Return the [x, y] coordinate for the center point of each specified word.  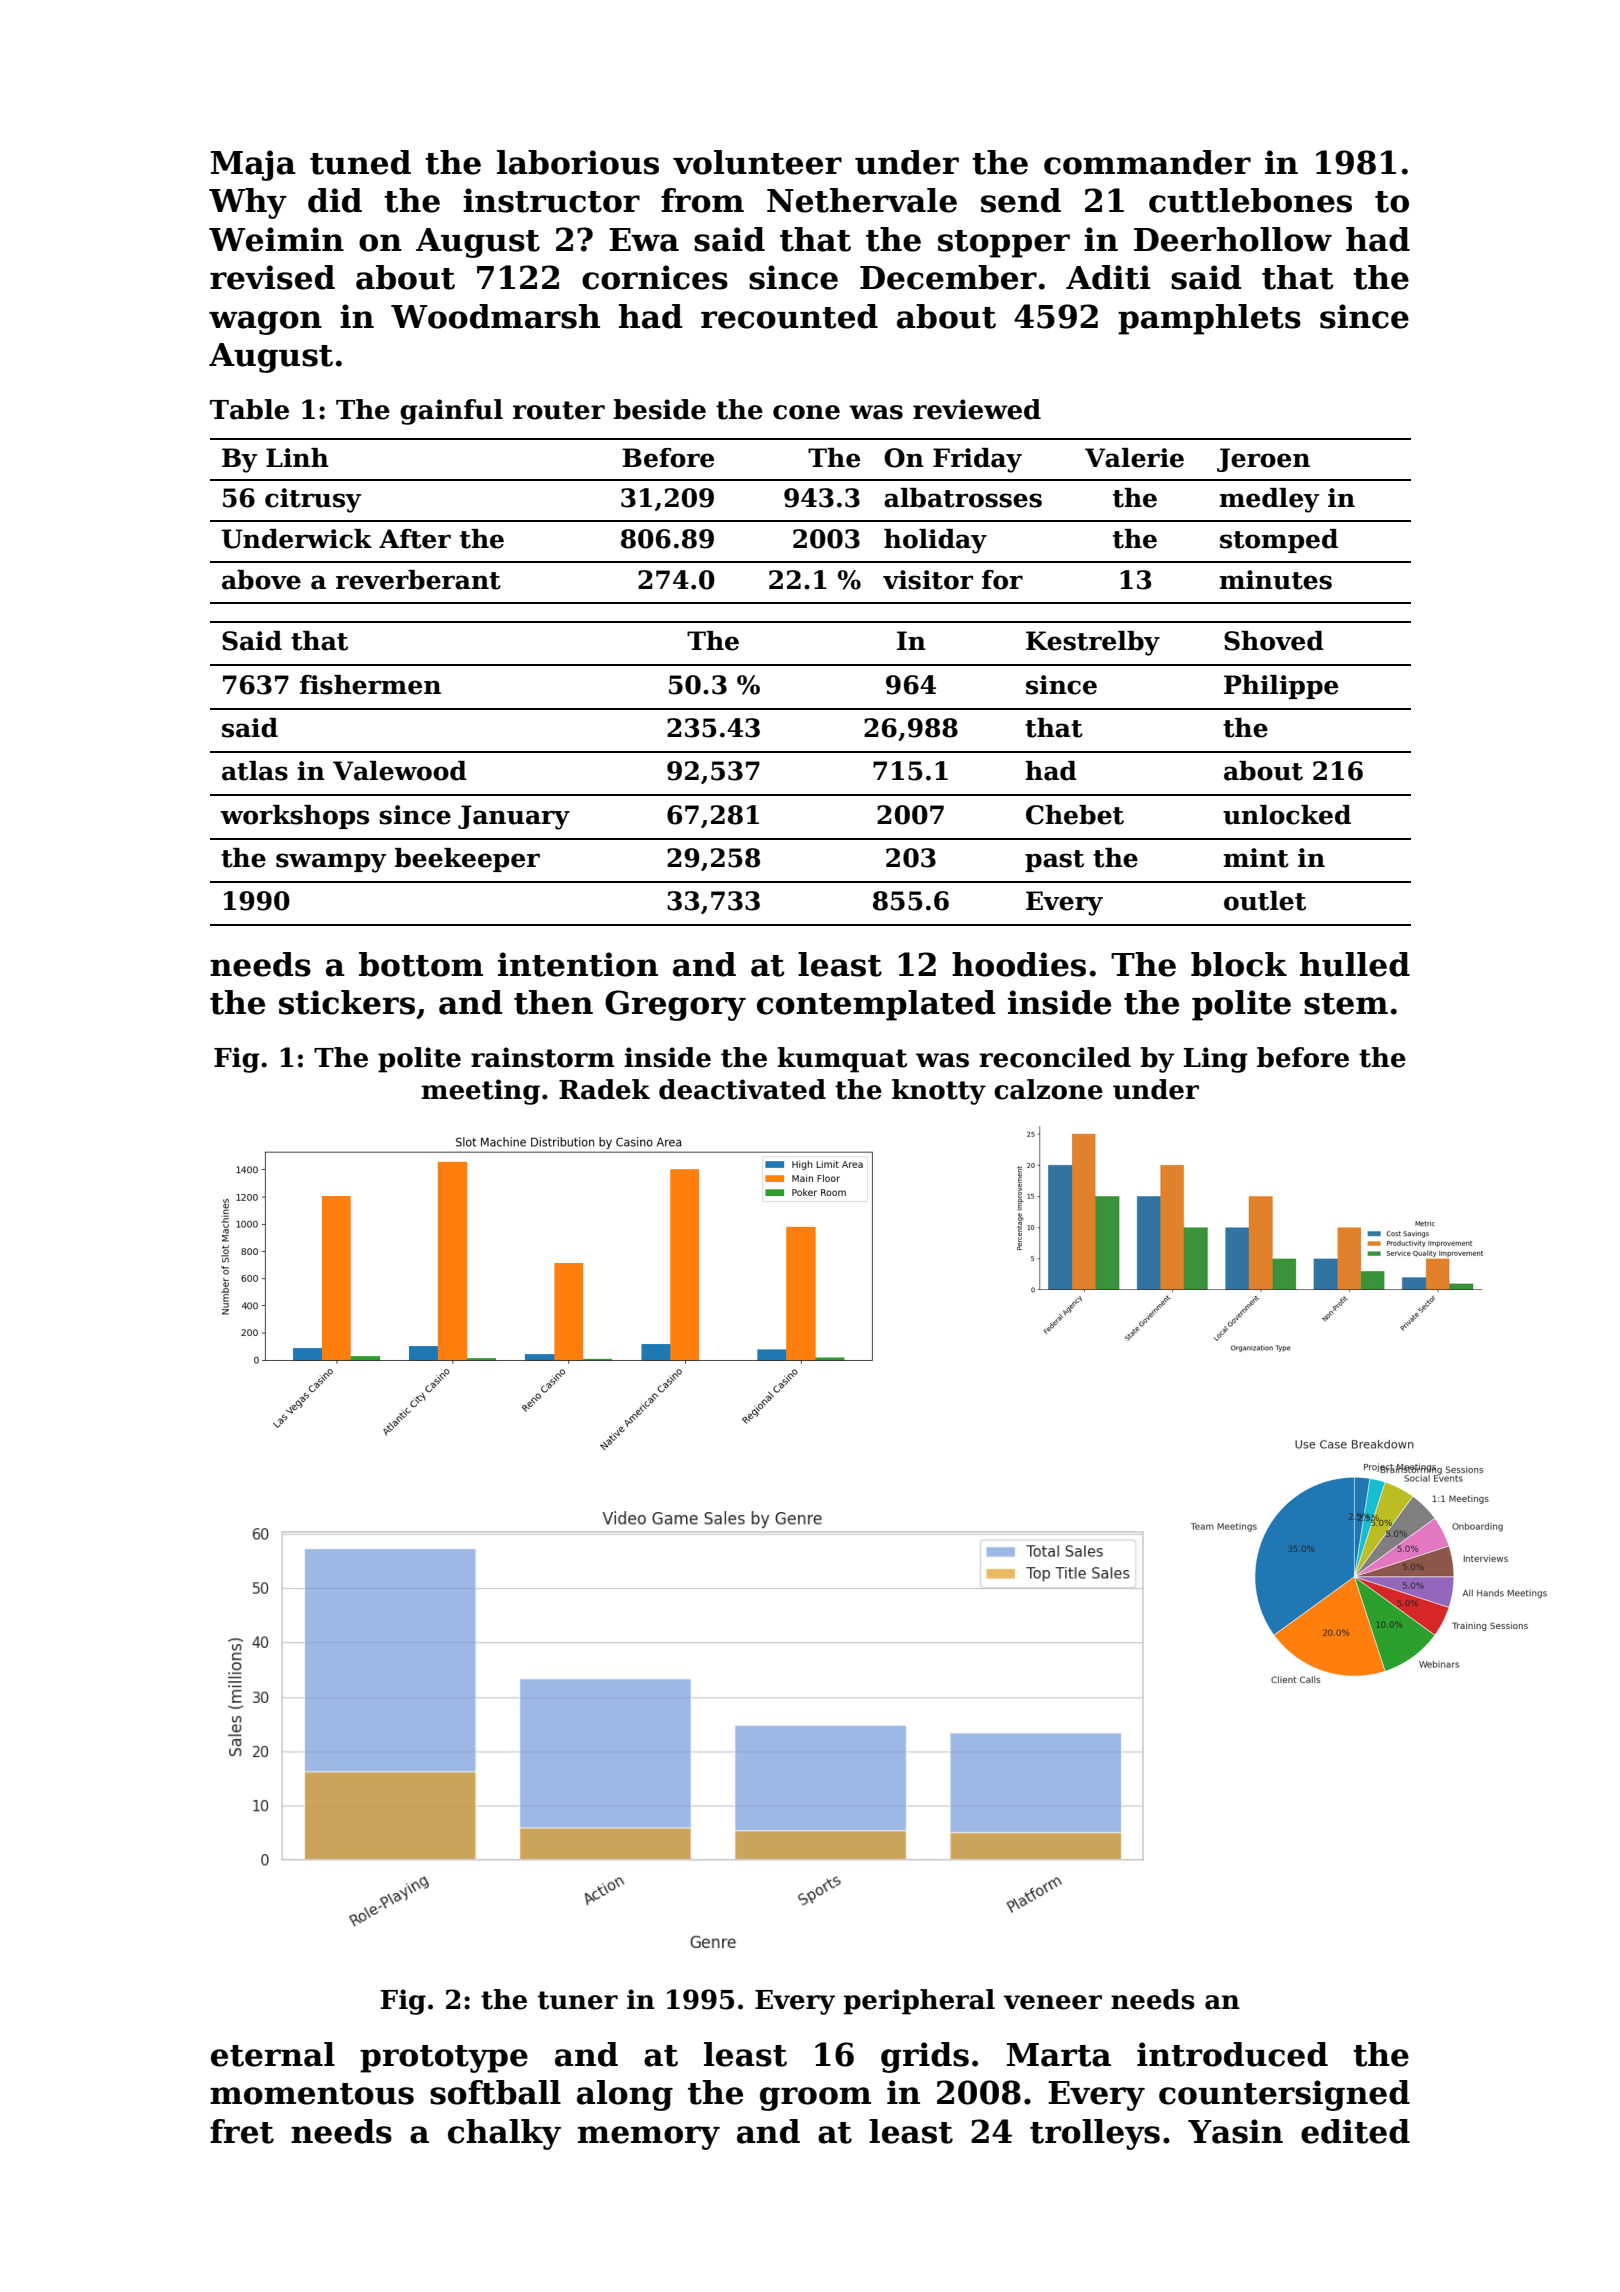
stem [1346, 1004]
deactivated [742, 1089]
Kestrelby [1093, 643]
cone [806, 412]
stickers [347, 1002]
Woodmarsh [495, 316]
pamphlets [1209, 319]
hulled [1355, 964]
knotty [939, 1092]
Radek [604, 1089]
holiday [935, 541]
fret [242, 2131]
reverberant [418, 580]
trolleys [1095, 2134]
